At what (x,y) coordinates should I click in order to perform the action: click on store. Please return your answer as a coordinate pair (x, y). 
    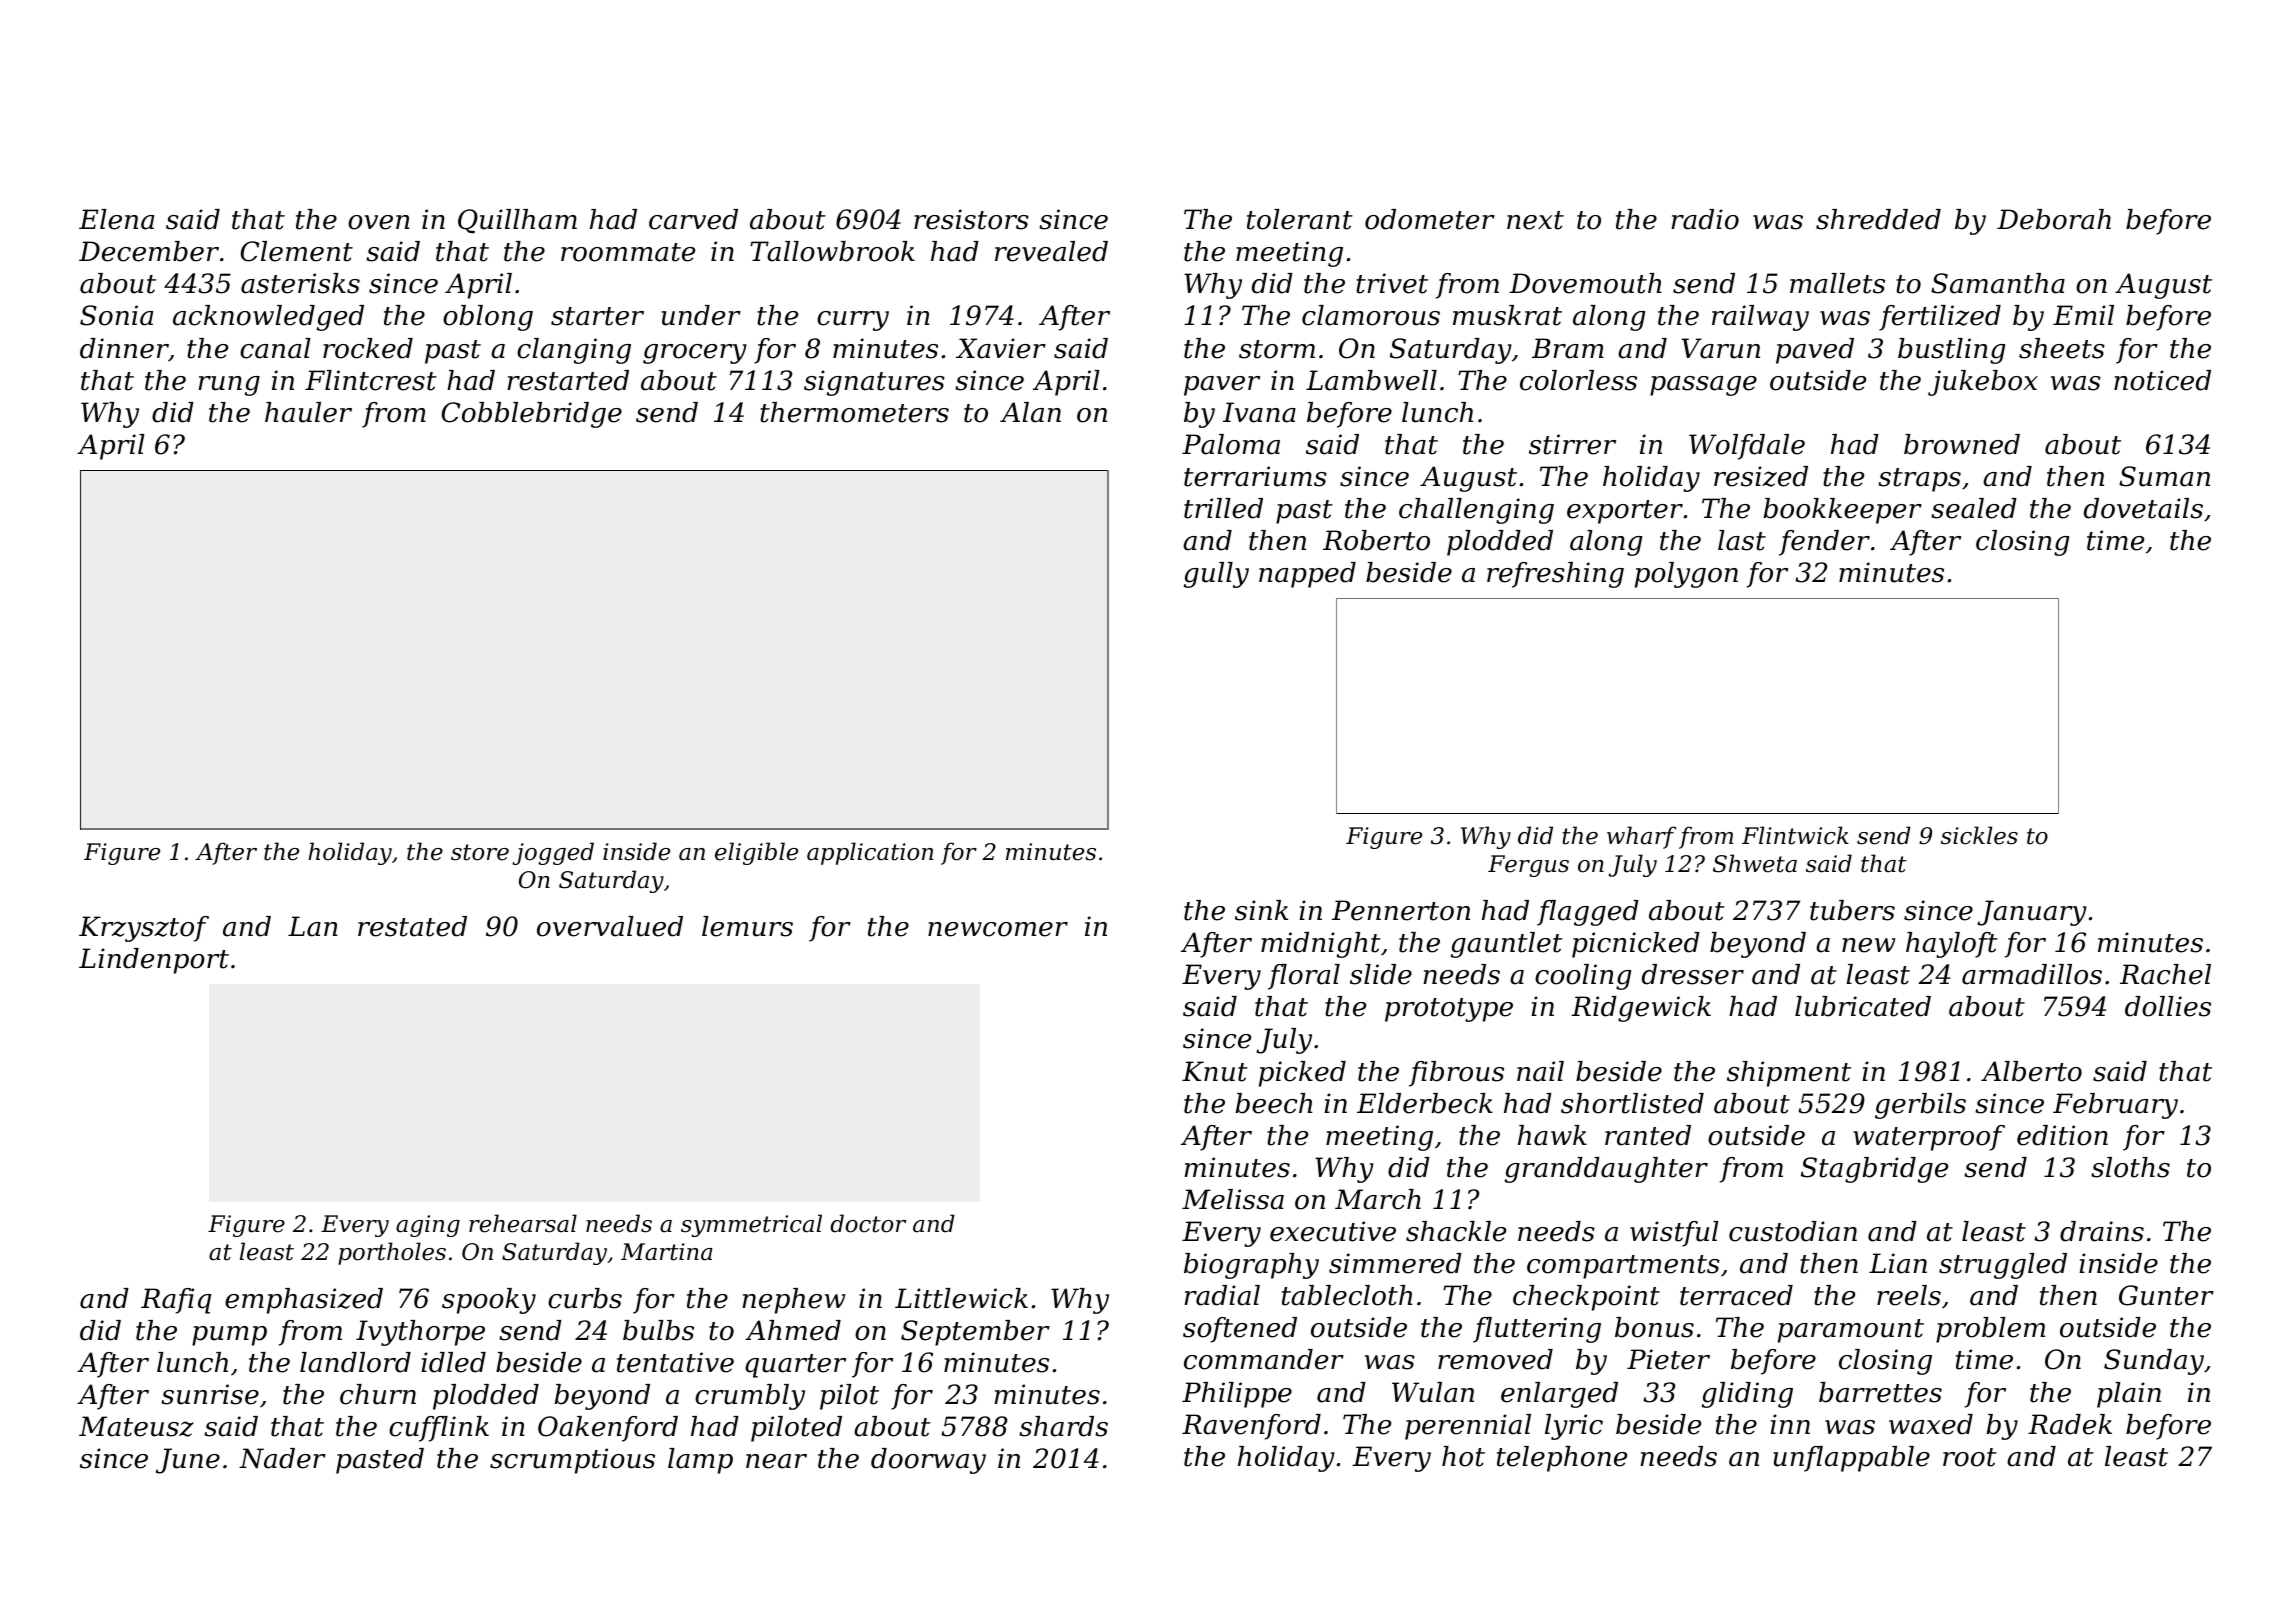
    Looking at the image, I should click on (480, 852).
